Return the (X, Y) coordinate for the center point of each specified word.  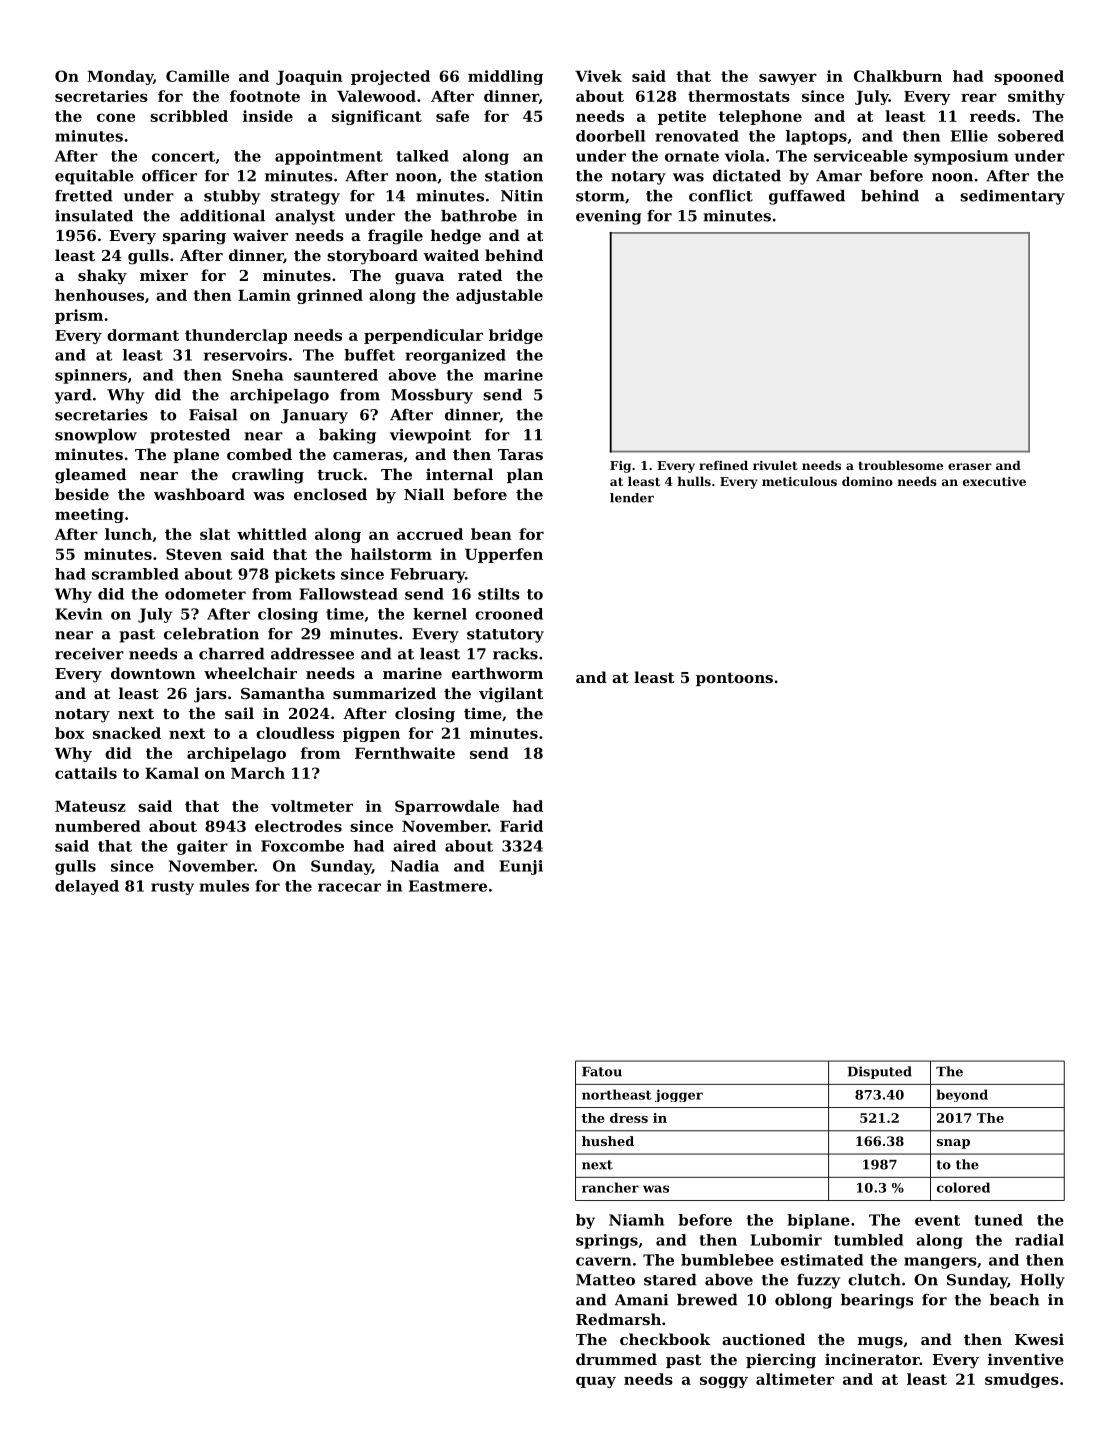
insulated (94, 216)
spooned (1029, 77)
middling (505, 77)
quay (596, 1382)
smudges (1022, 1380)
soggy (724, 1382)
